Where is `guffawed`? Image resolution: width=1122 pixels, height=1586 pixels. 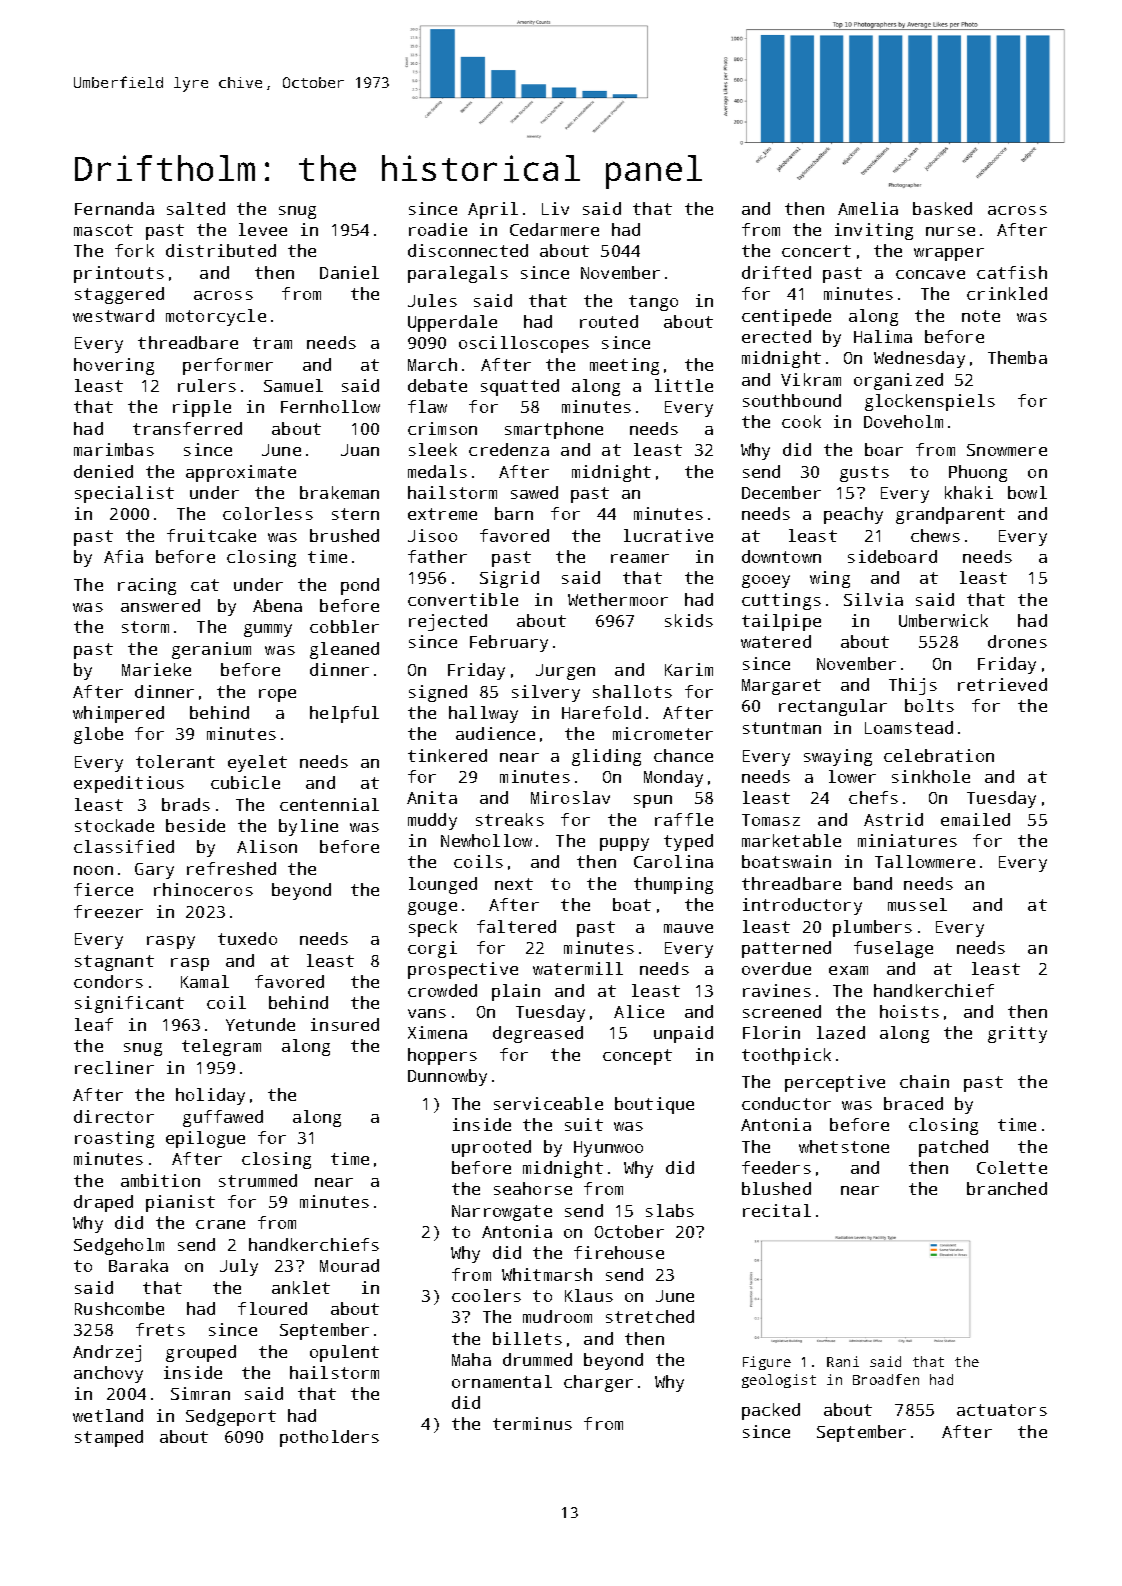 guffawed is located at coordinates (223, 1118).
